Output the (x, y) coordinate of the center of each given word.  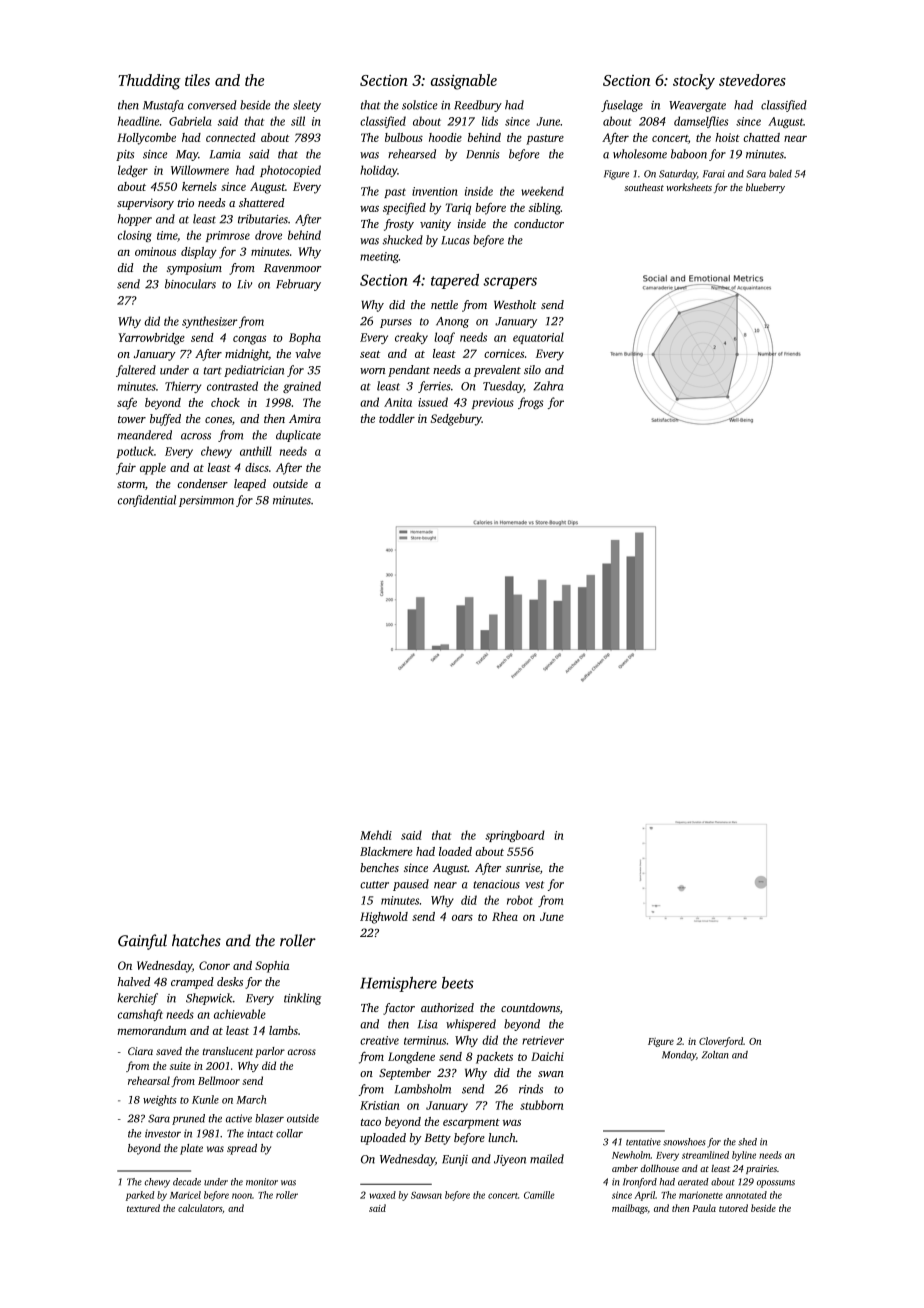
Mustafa (163, 106)
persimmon (206, 501)
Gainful (142, 942)
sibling (545, 209)
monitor (262, 1182)
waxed (382, 1195)
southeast (644, 187)
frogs (530, 403)
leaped (250, 485)
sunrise (523, 867)
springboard (515, 836)
